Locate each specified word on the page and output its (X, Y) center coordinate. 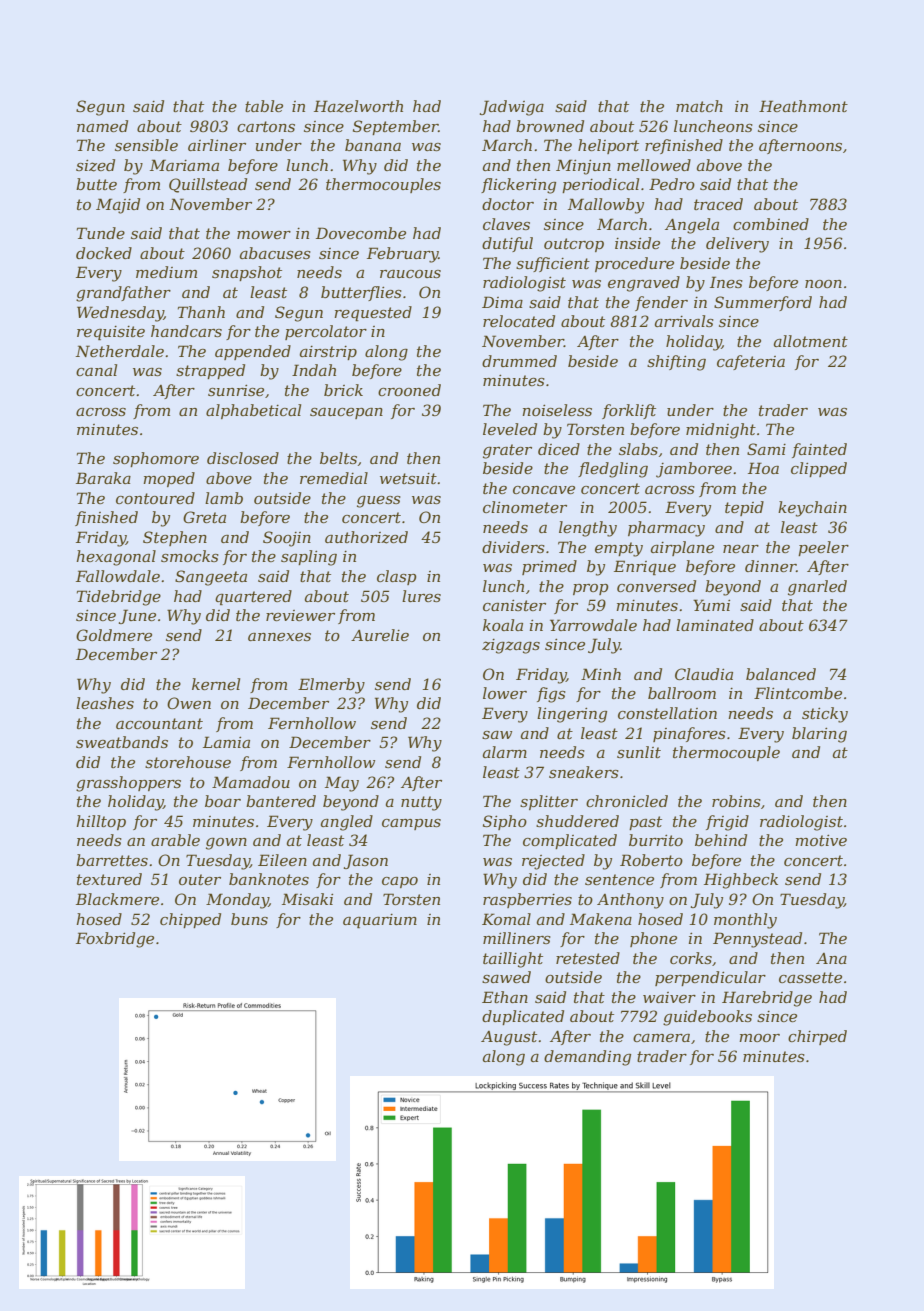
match (699, 106)
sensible (146, 145)
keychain (812, 509)
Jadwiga (512, 108)
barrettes (112, 860)
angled (347, 823)
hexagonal (116, 558)
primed (549, 567)
